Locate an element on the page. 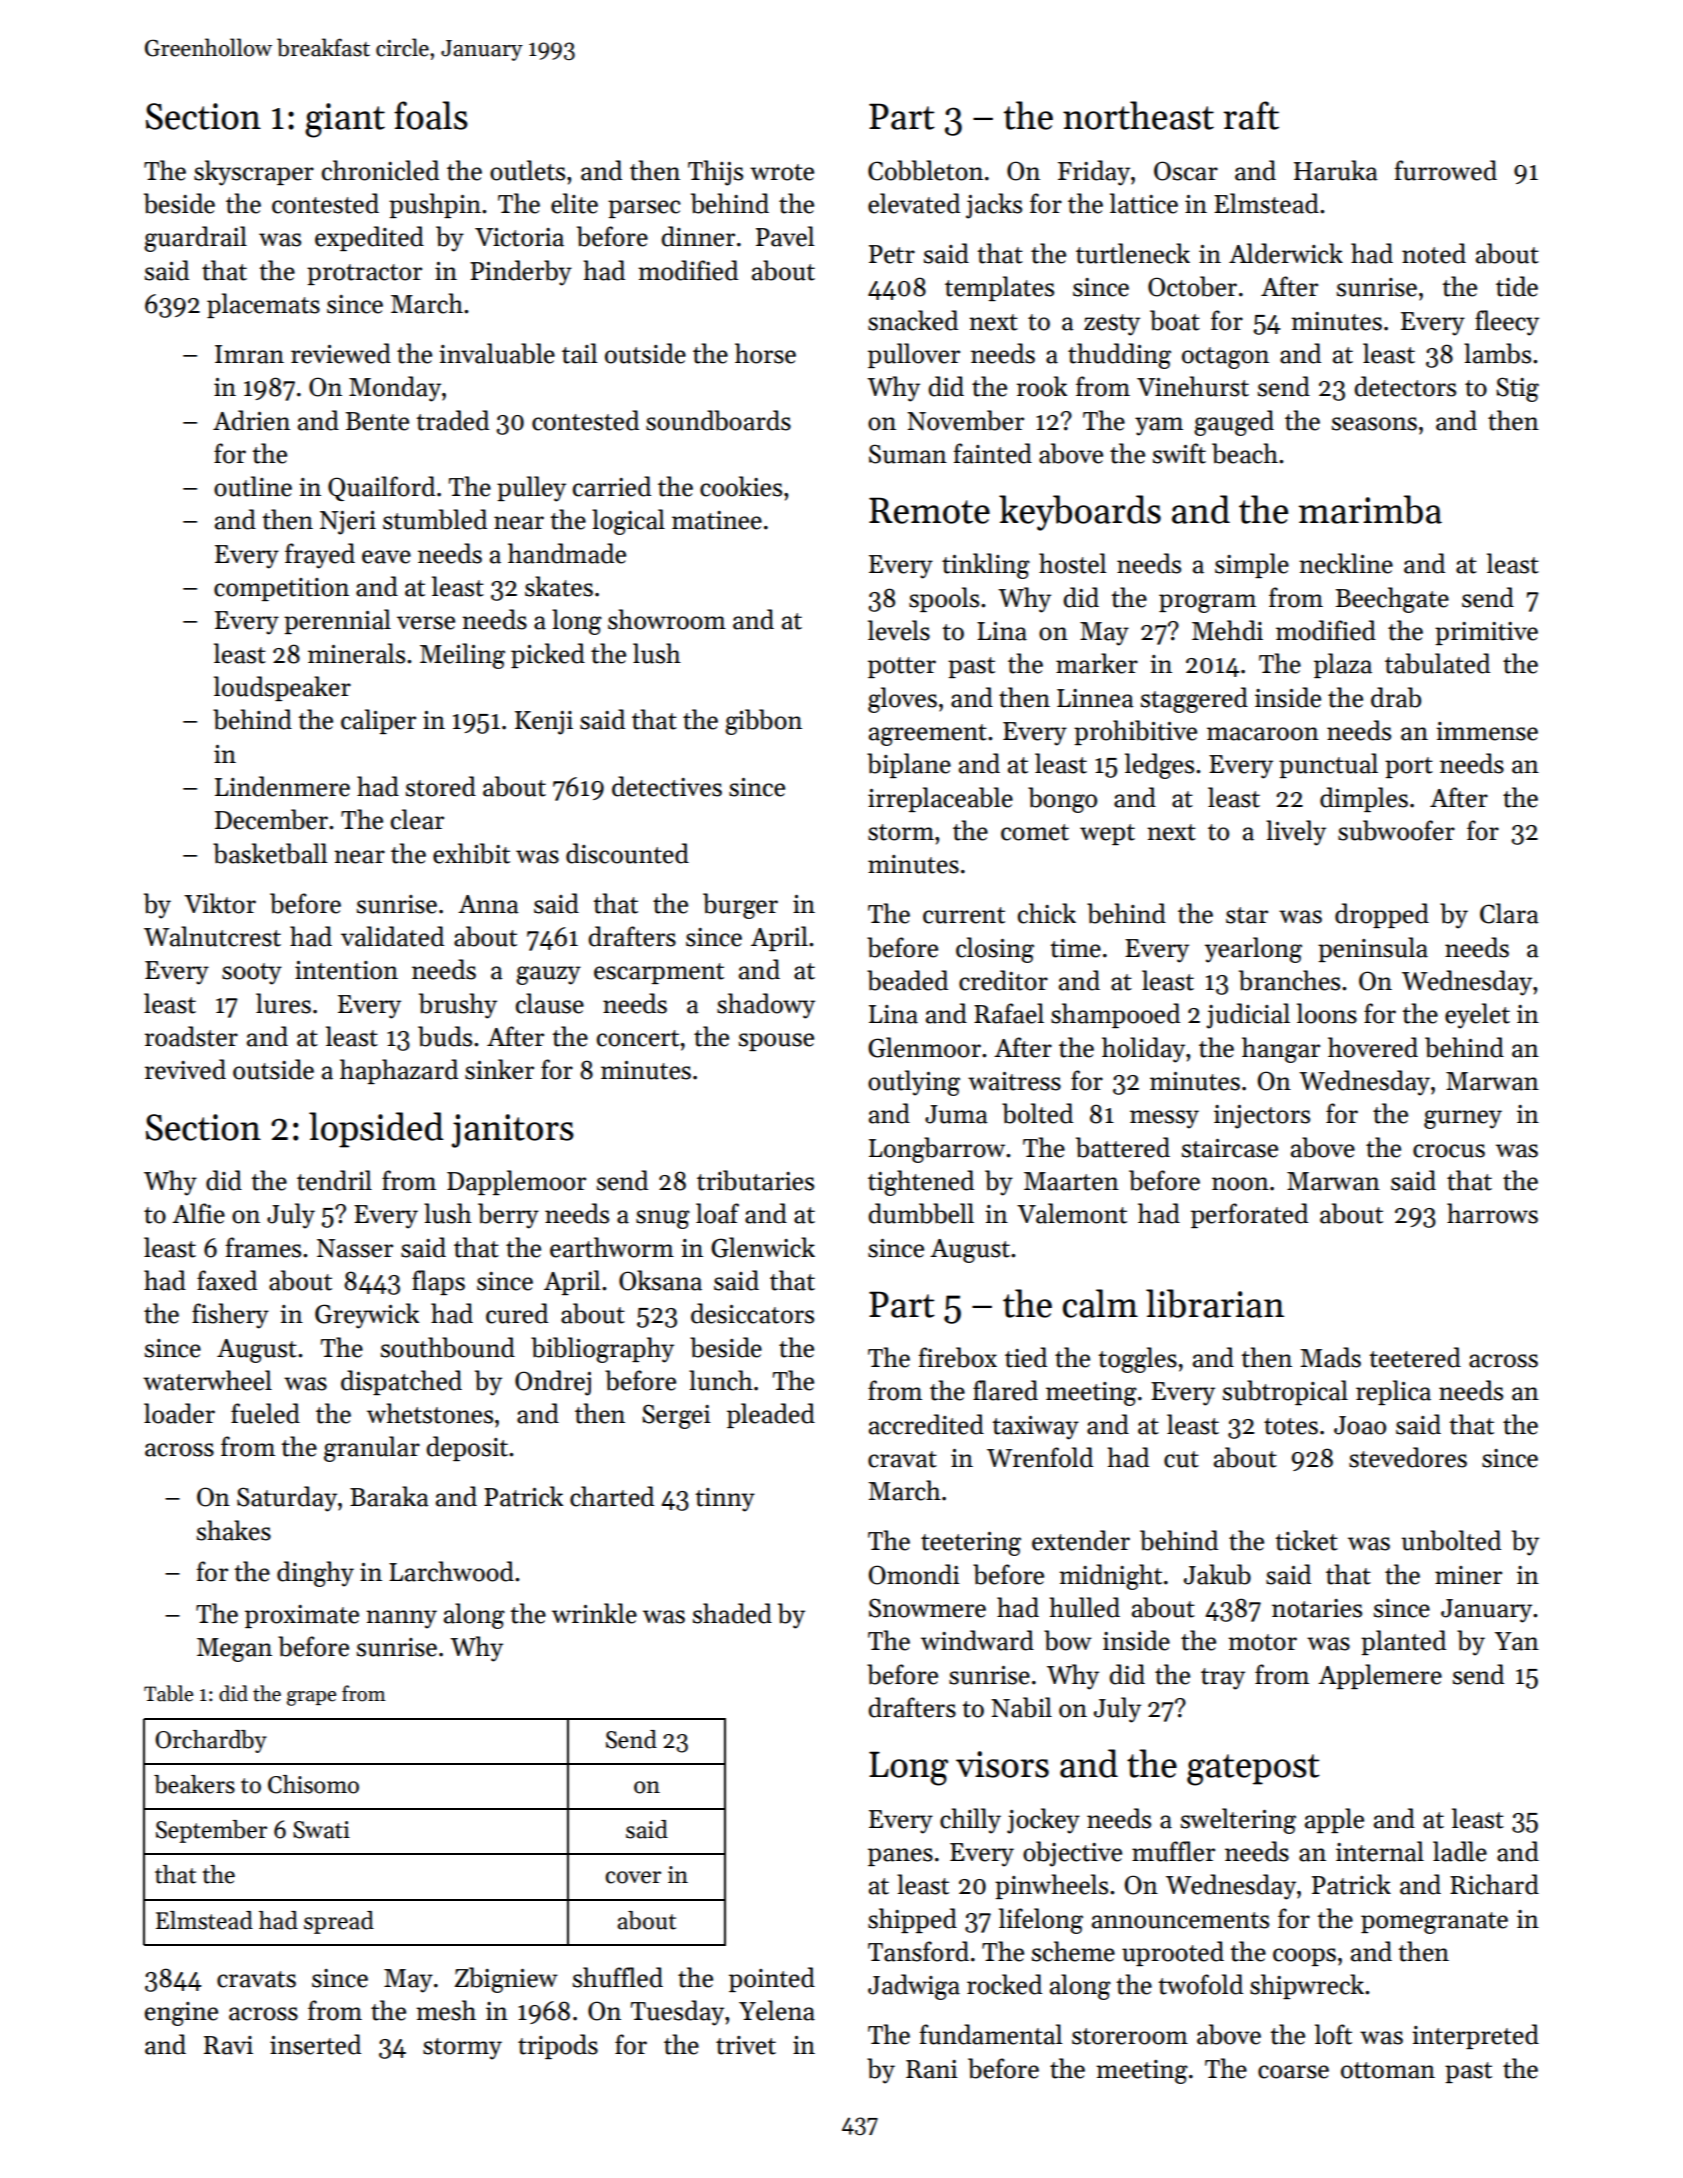 The height and width of the document is (2178, 1683). Lindenmere is located at coordinates (282, 786).
